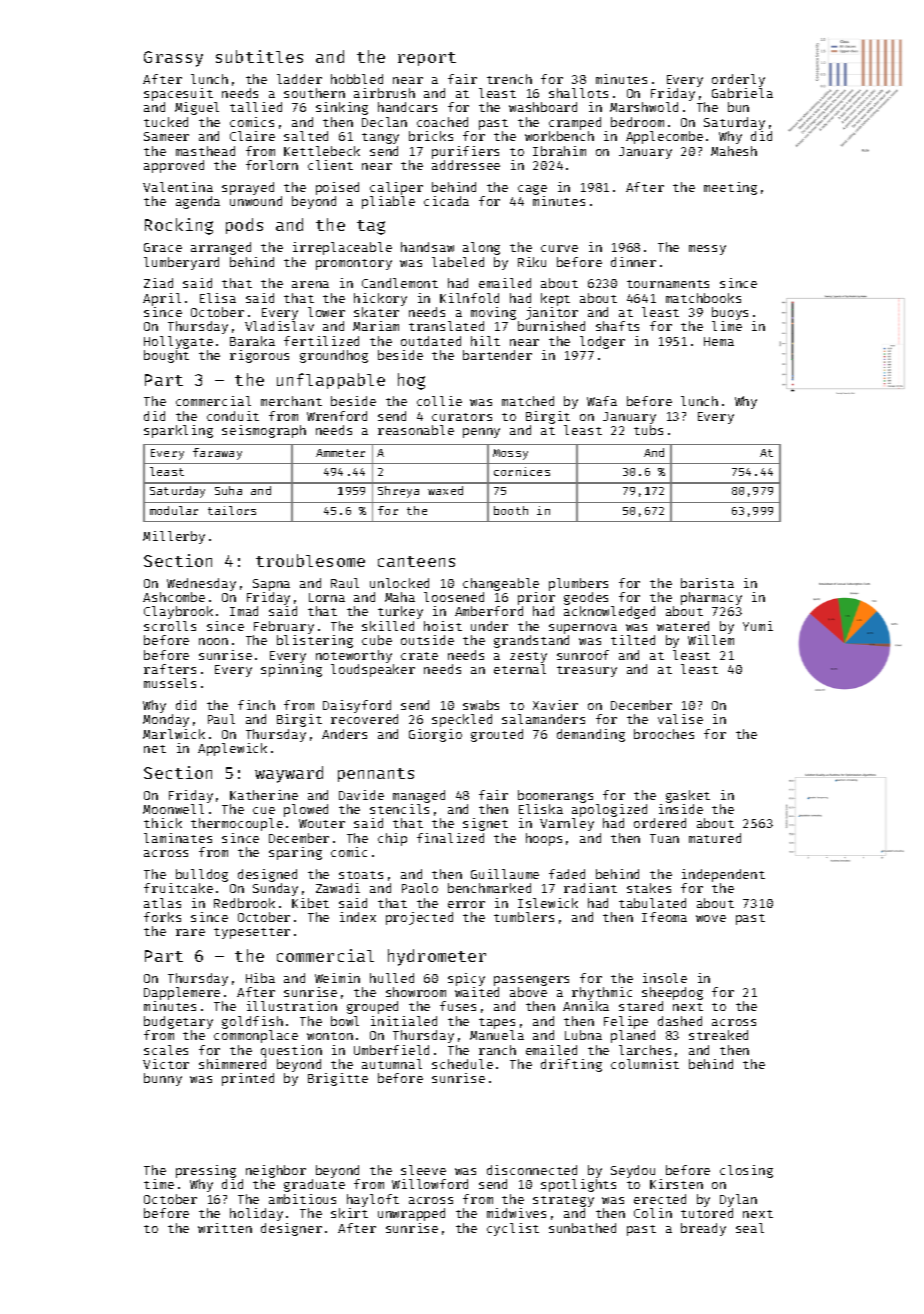  I want to click on streaked, so click(718, 1035).
